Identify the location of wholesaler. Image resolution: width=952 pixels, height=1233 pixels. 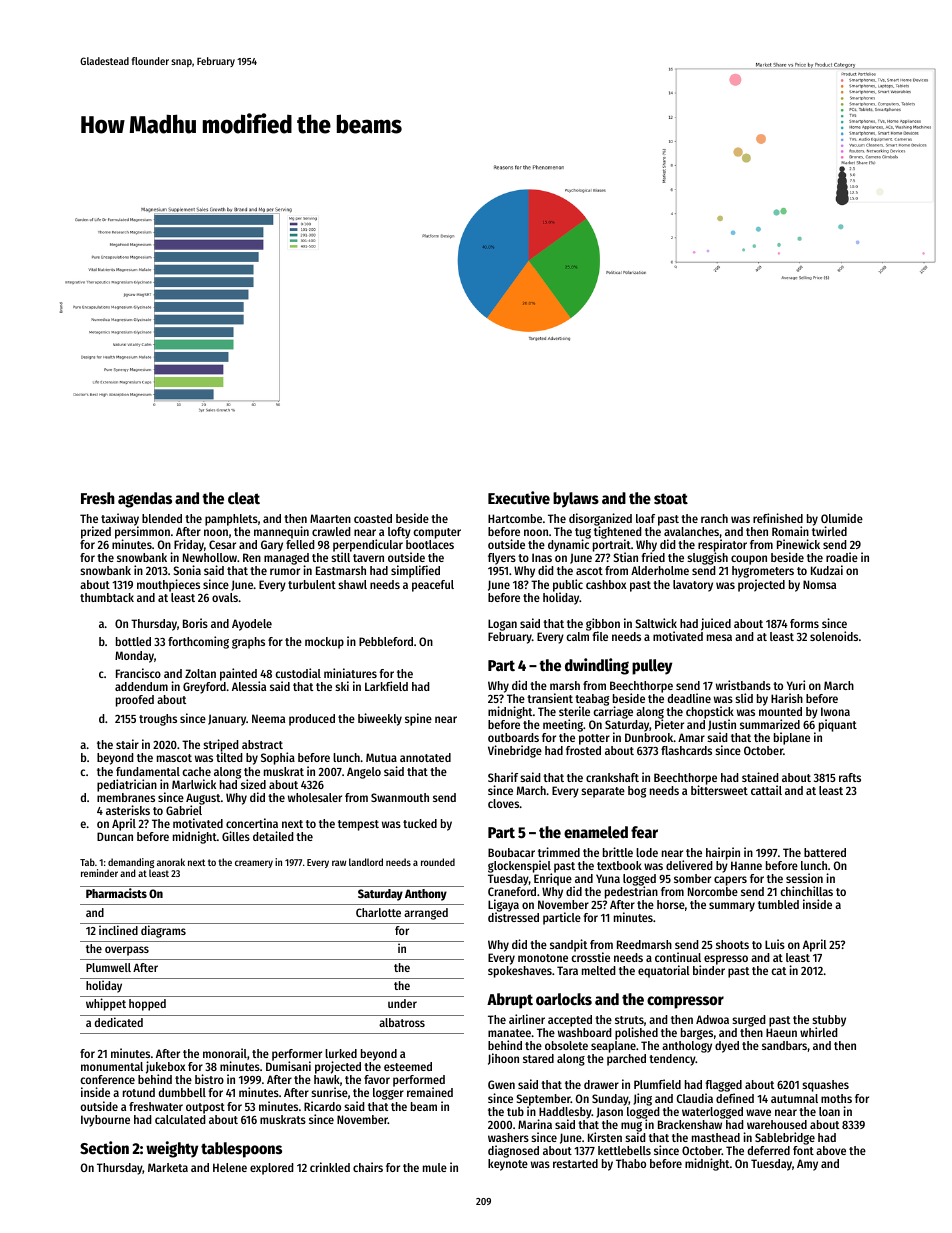
(315, 797).
